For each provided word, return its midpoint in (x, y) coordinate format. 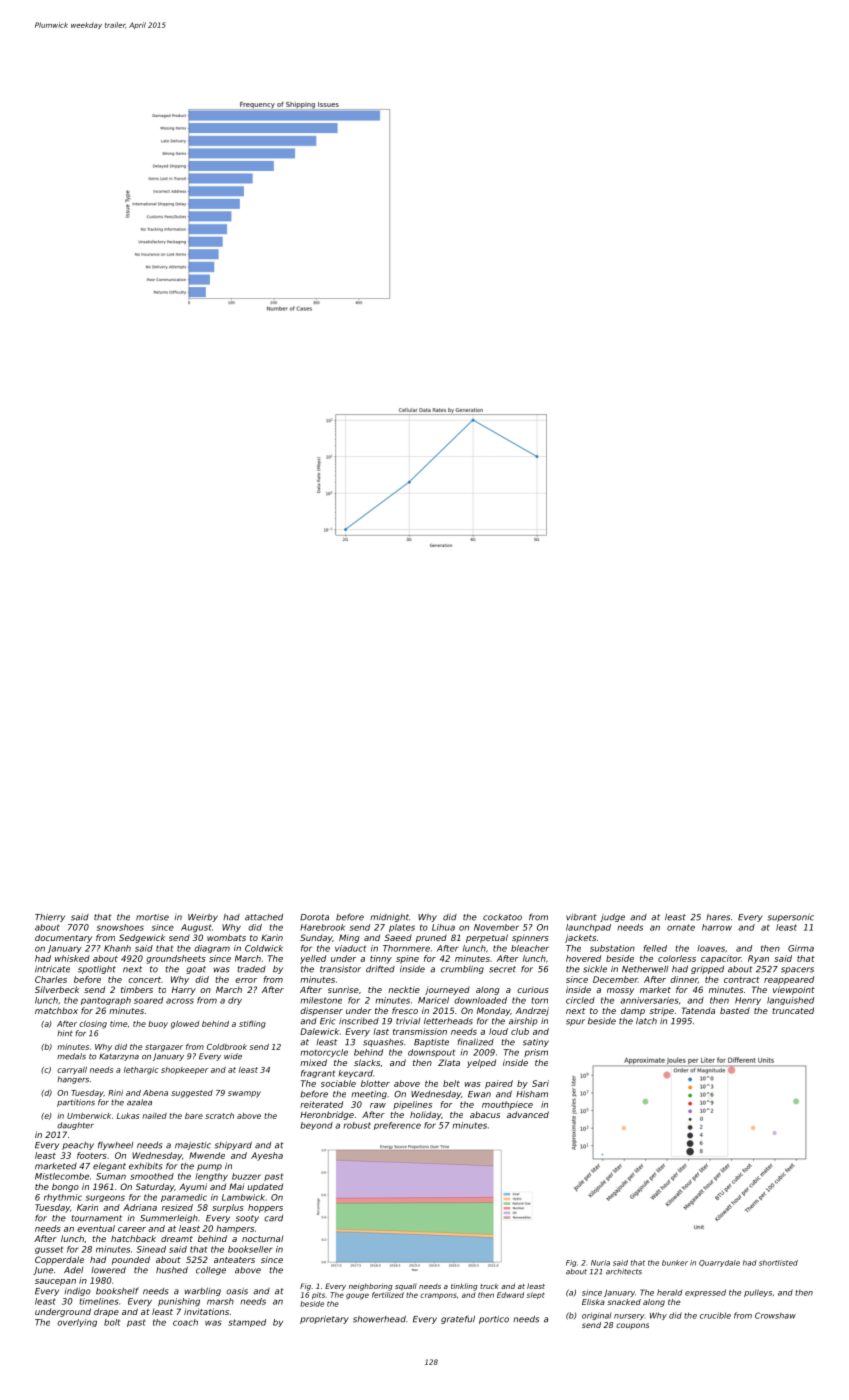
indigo (77, 1291)
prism (536, 1053)
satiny (536, 1043)
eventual (96, 1228)
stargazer (164, 1048)
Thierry (50, 917)
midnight (389, 918)
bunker (675, 1263)
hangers (73, 1080)
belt (451, 1083)
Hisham (532, 1094)
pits (318, 1295)
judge (612, 917)
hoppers (265, 1208)
